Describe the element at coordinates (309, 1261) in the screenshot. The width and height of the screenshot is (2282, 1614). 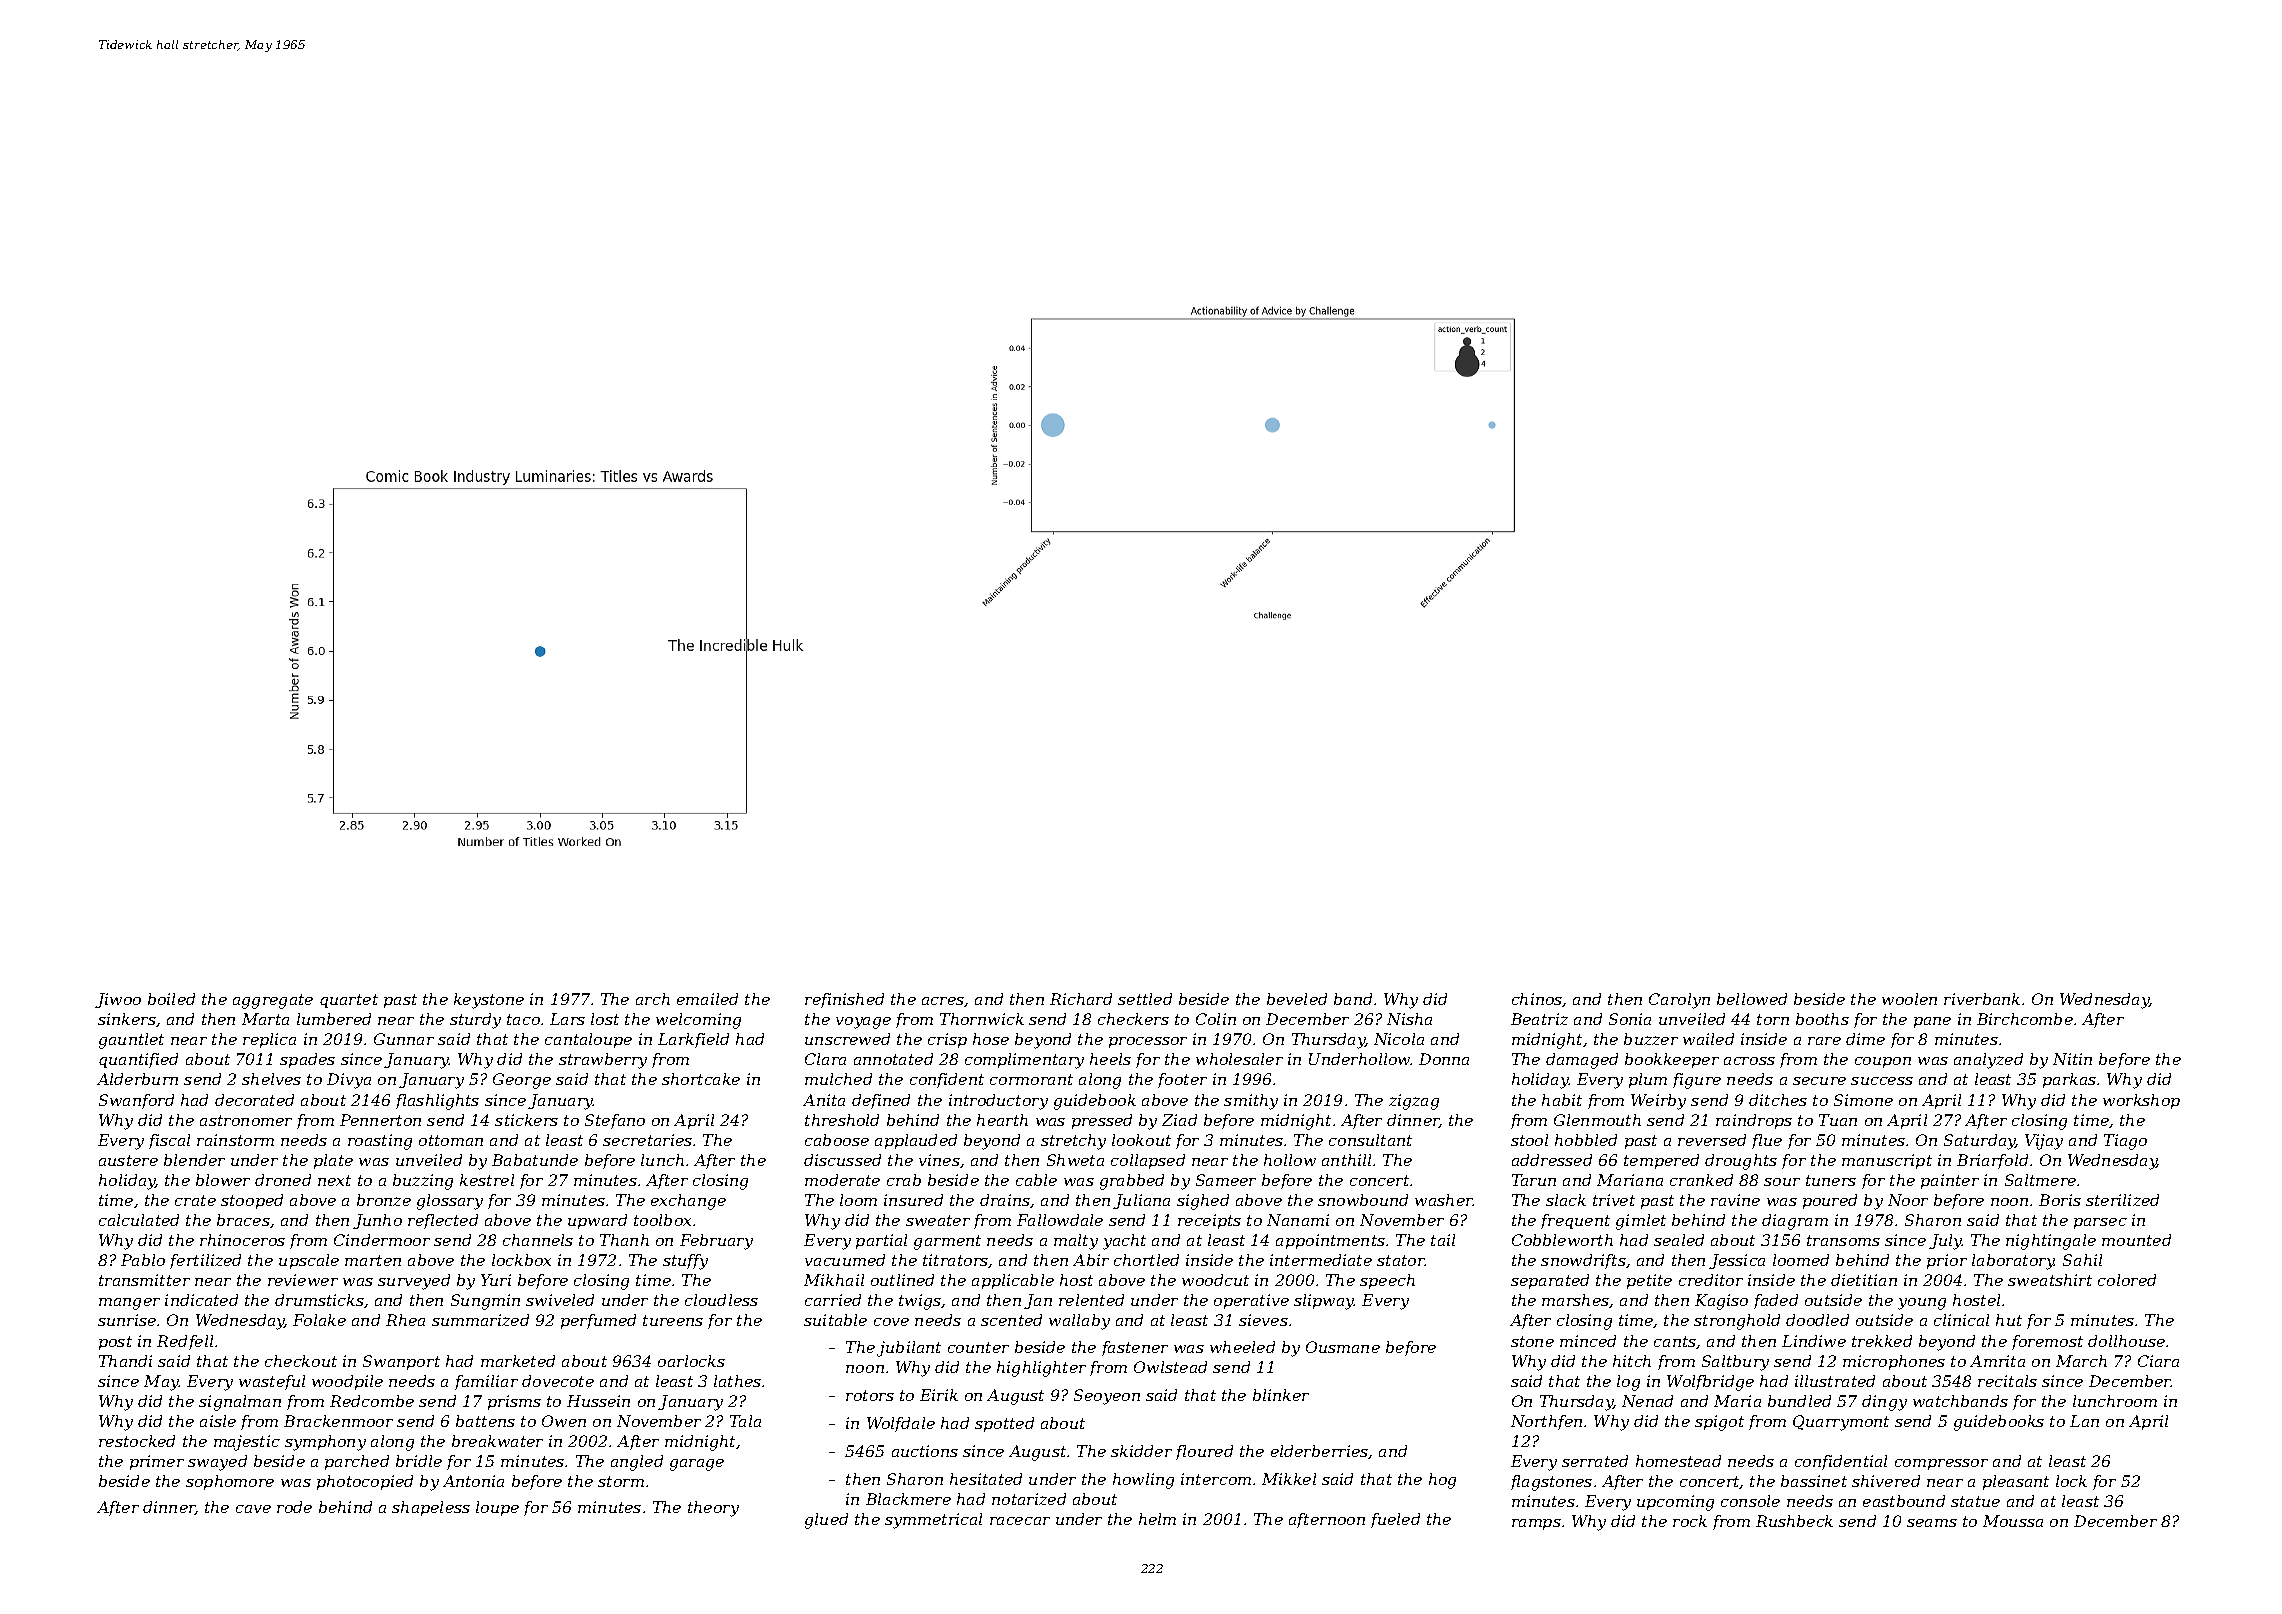
I see `upscale` at that location.
